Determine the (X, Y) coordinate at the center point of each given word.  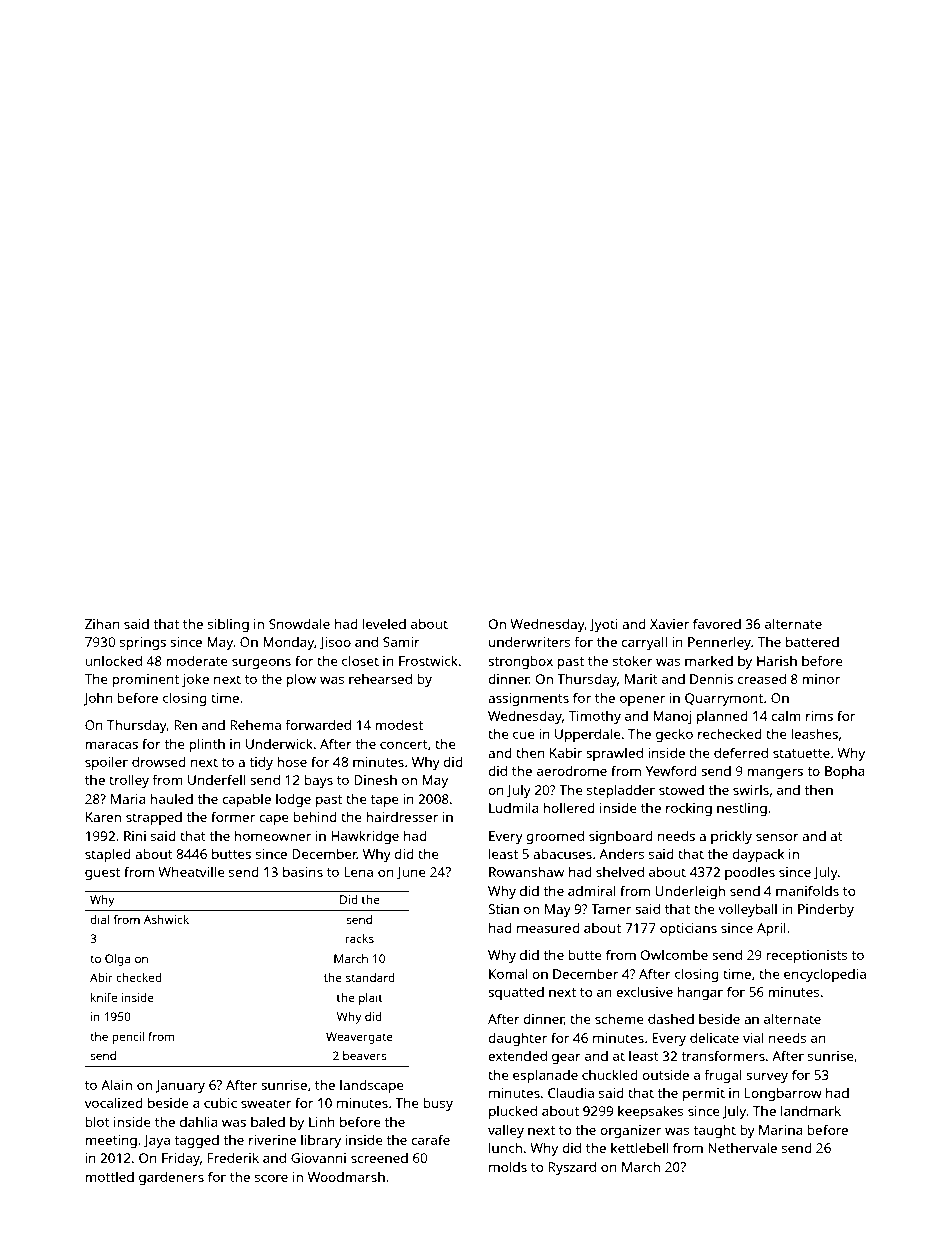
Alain (116, 1084)
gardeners (171, 1178)
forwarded (318, 724)
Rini (135, 836)
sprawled (614, 754)
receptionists (806, 956)
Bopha (845, 772)
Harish (777, 661)
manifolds (807, 890)
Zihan (102, 624)
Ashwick (166, 919)
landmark (811, 1110)
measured (548, 928)
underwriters (529, 642)
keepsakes (650, 1112)
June (411, 873)
